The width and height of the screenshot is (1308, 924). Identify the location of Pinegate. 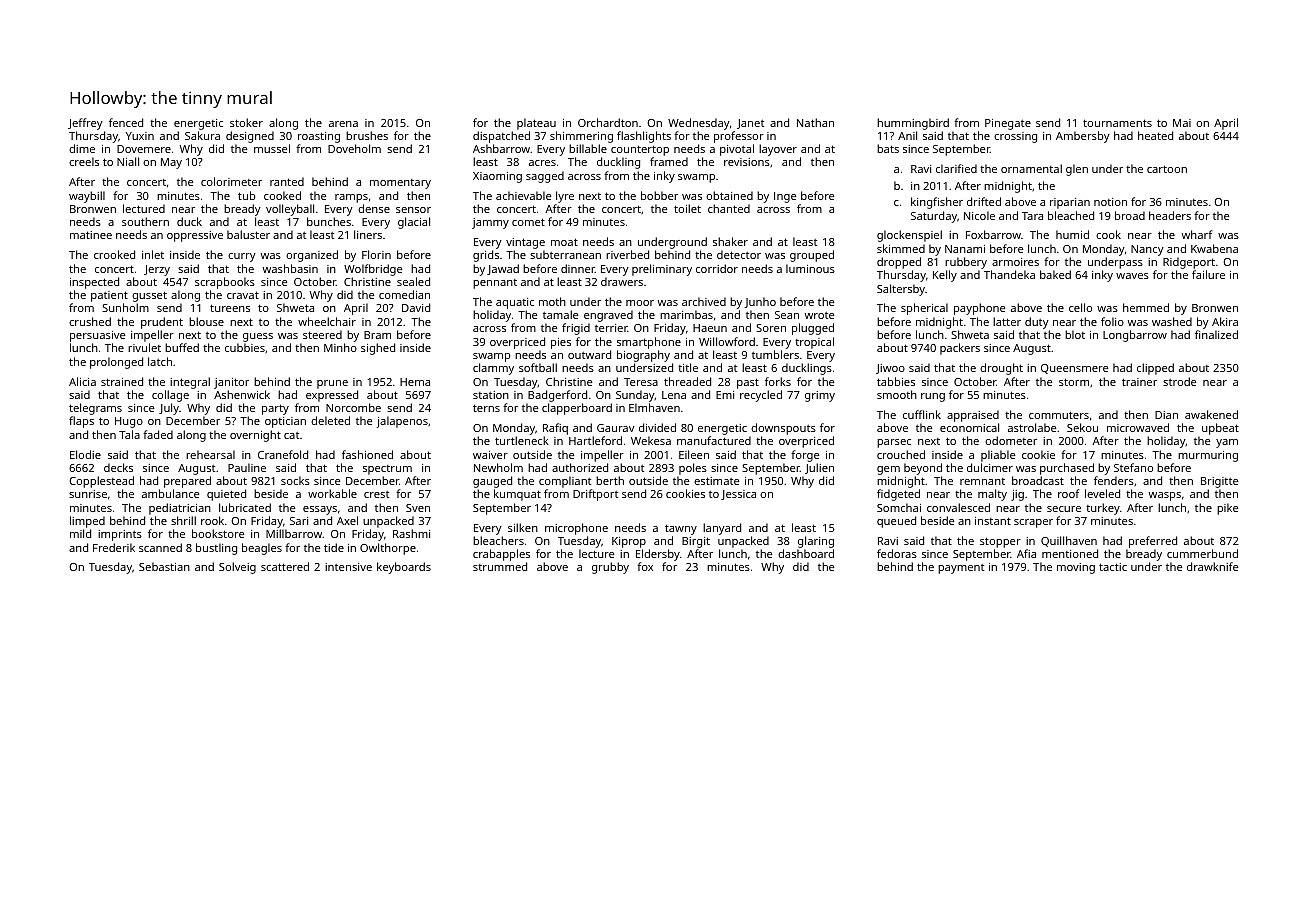
(1008, 124).
